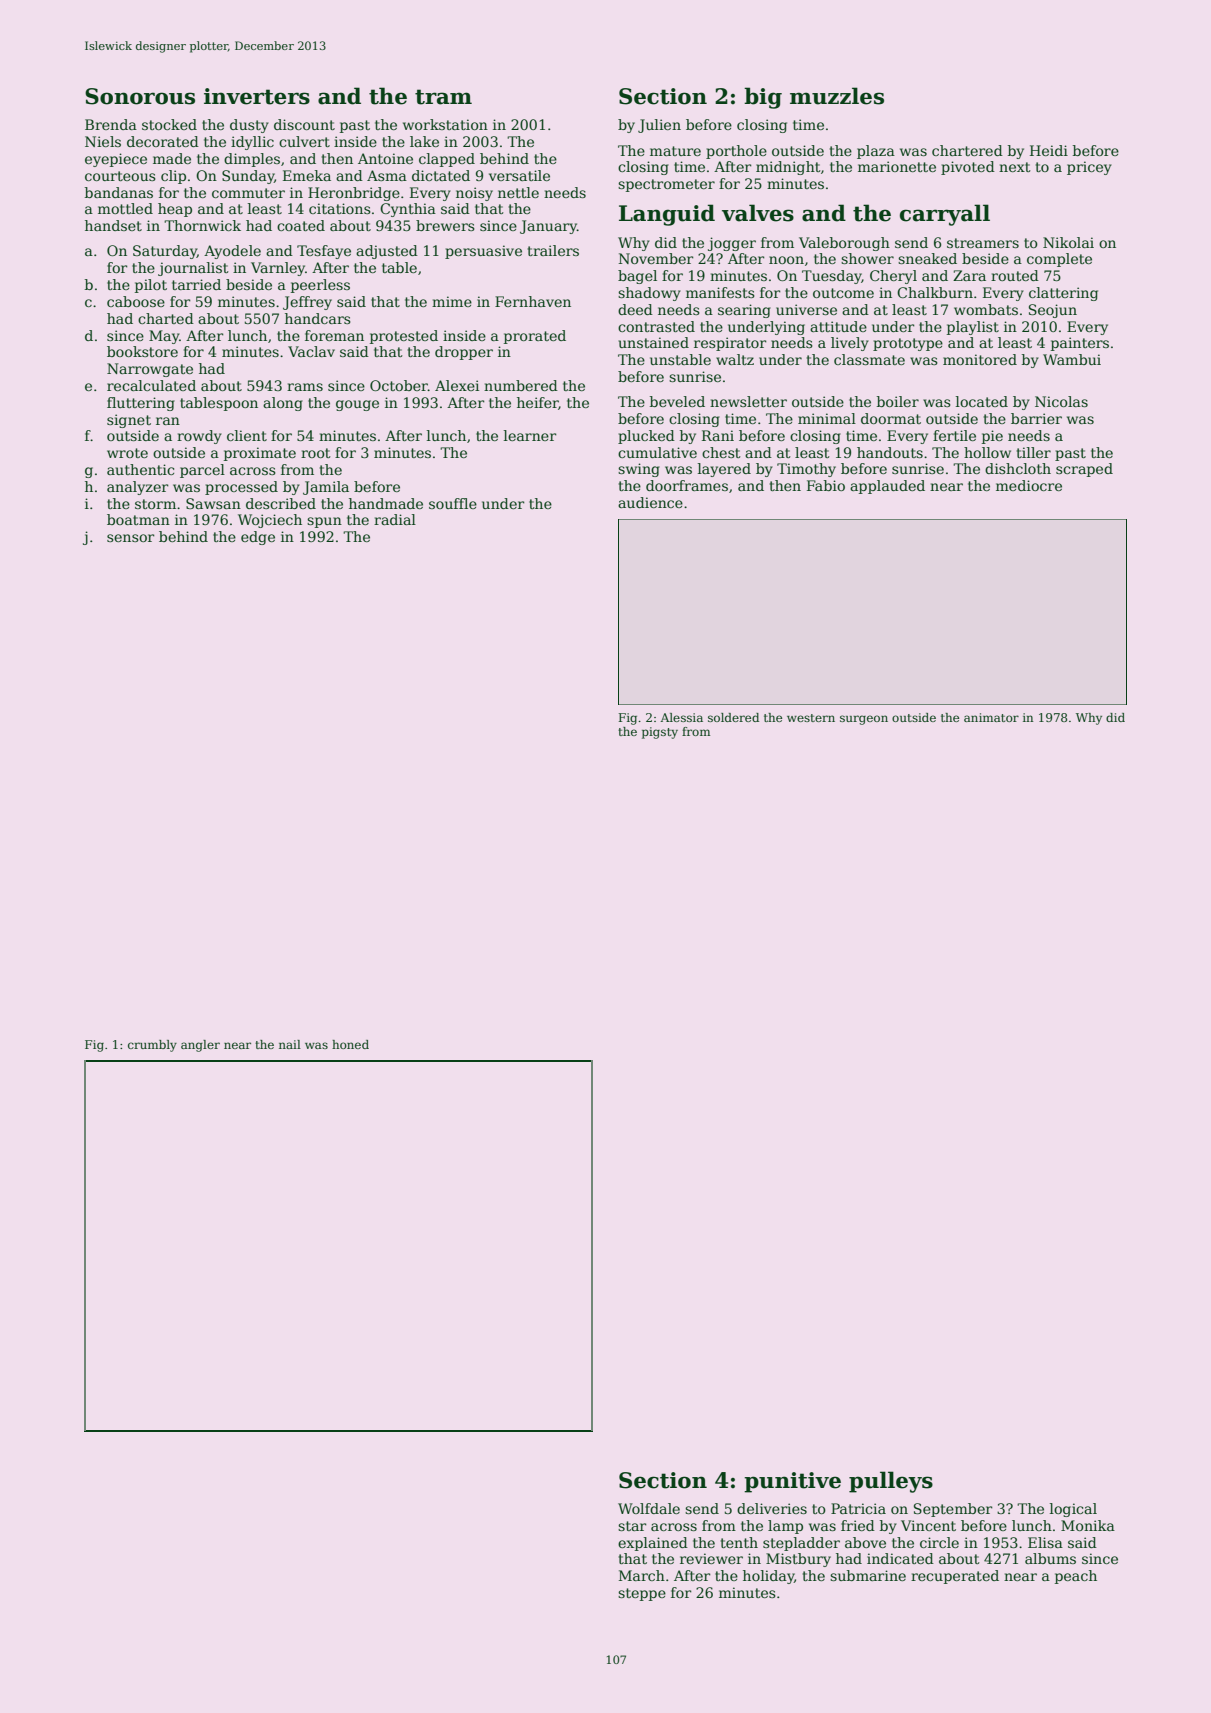  Describe the element at coordinates (649, 294) in the document. I see `shadowy` at that location.
